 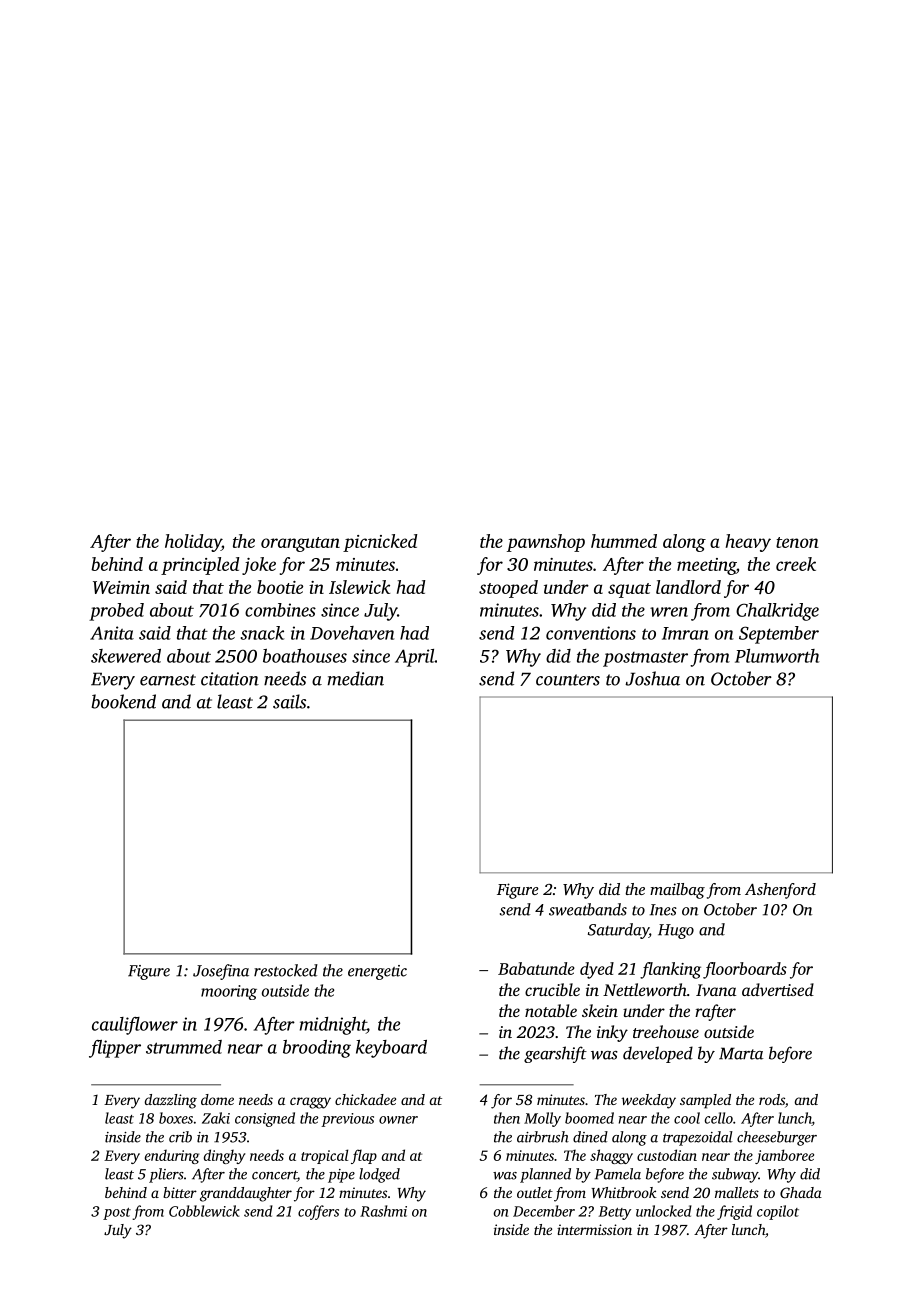 I want to click on conventions, so click(x=591, y=633).
